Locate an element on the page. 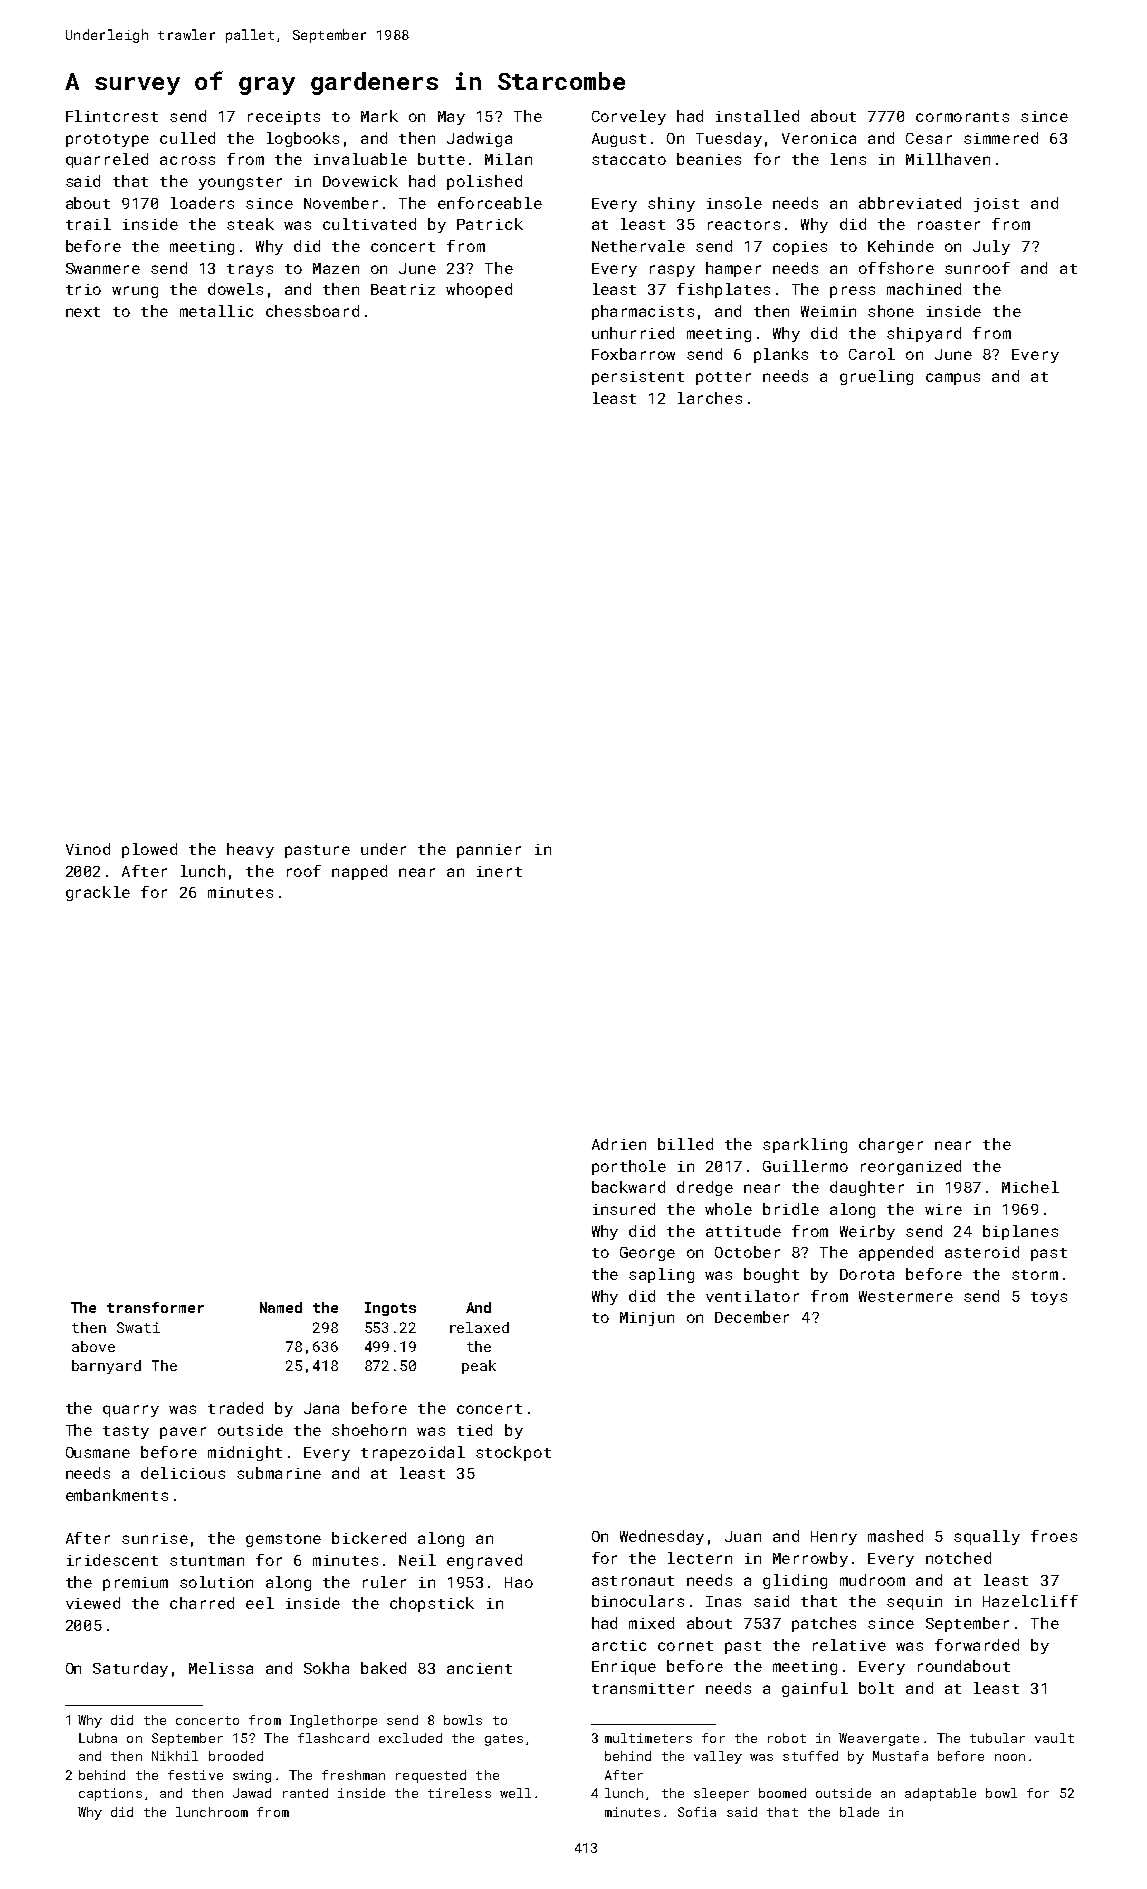 The height and width of the document is (1889, 1147). ranted is located at coordinates (305, 1793).
